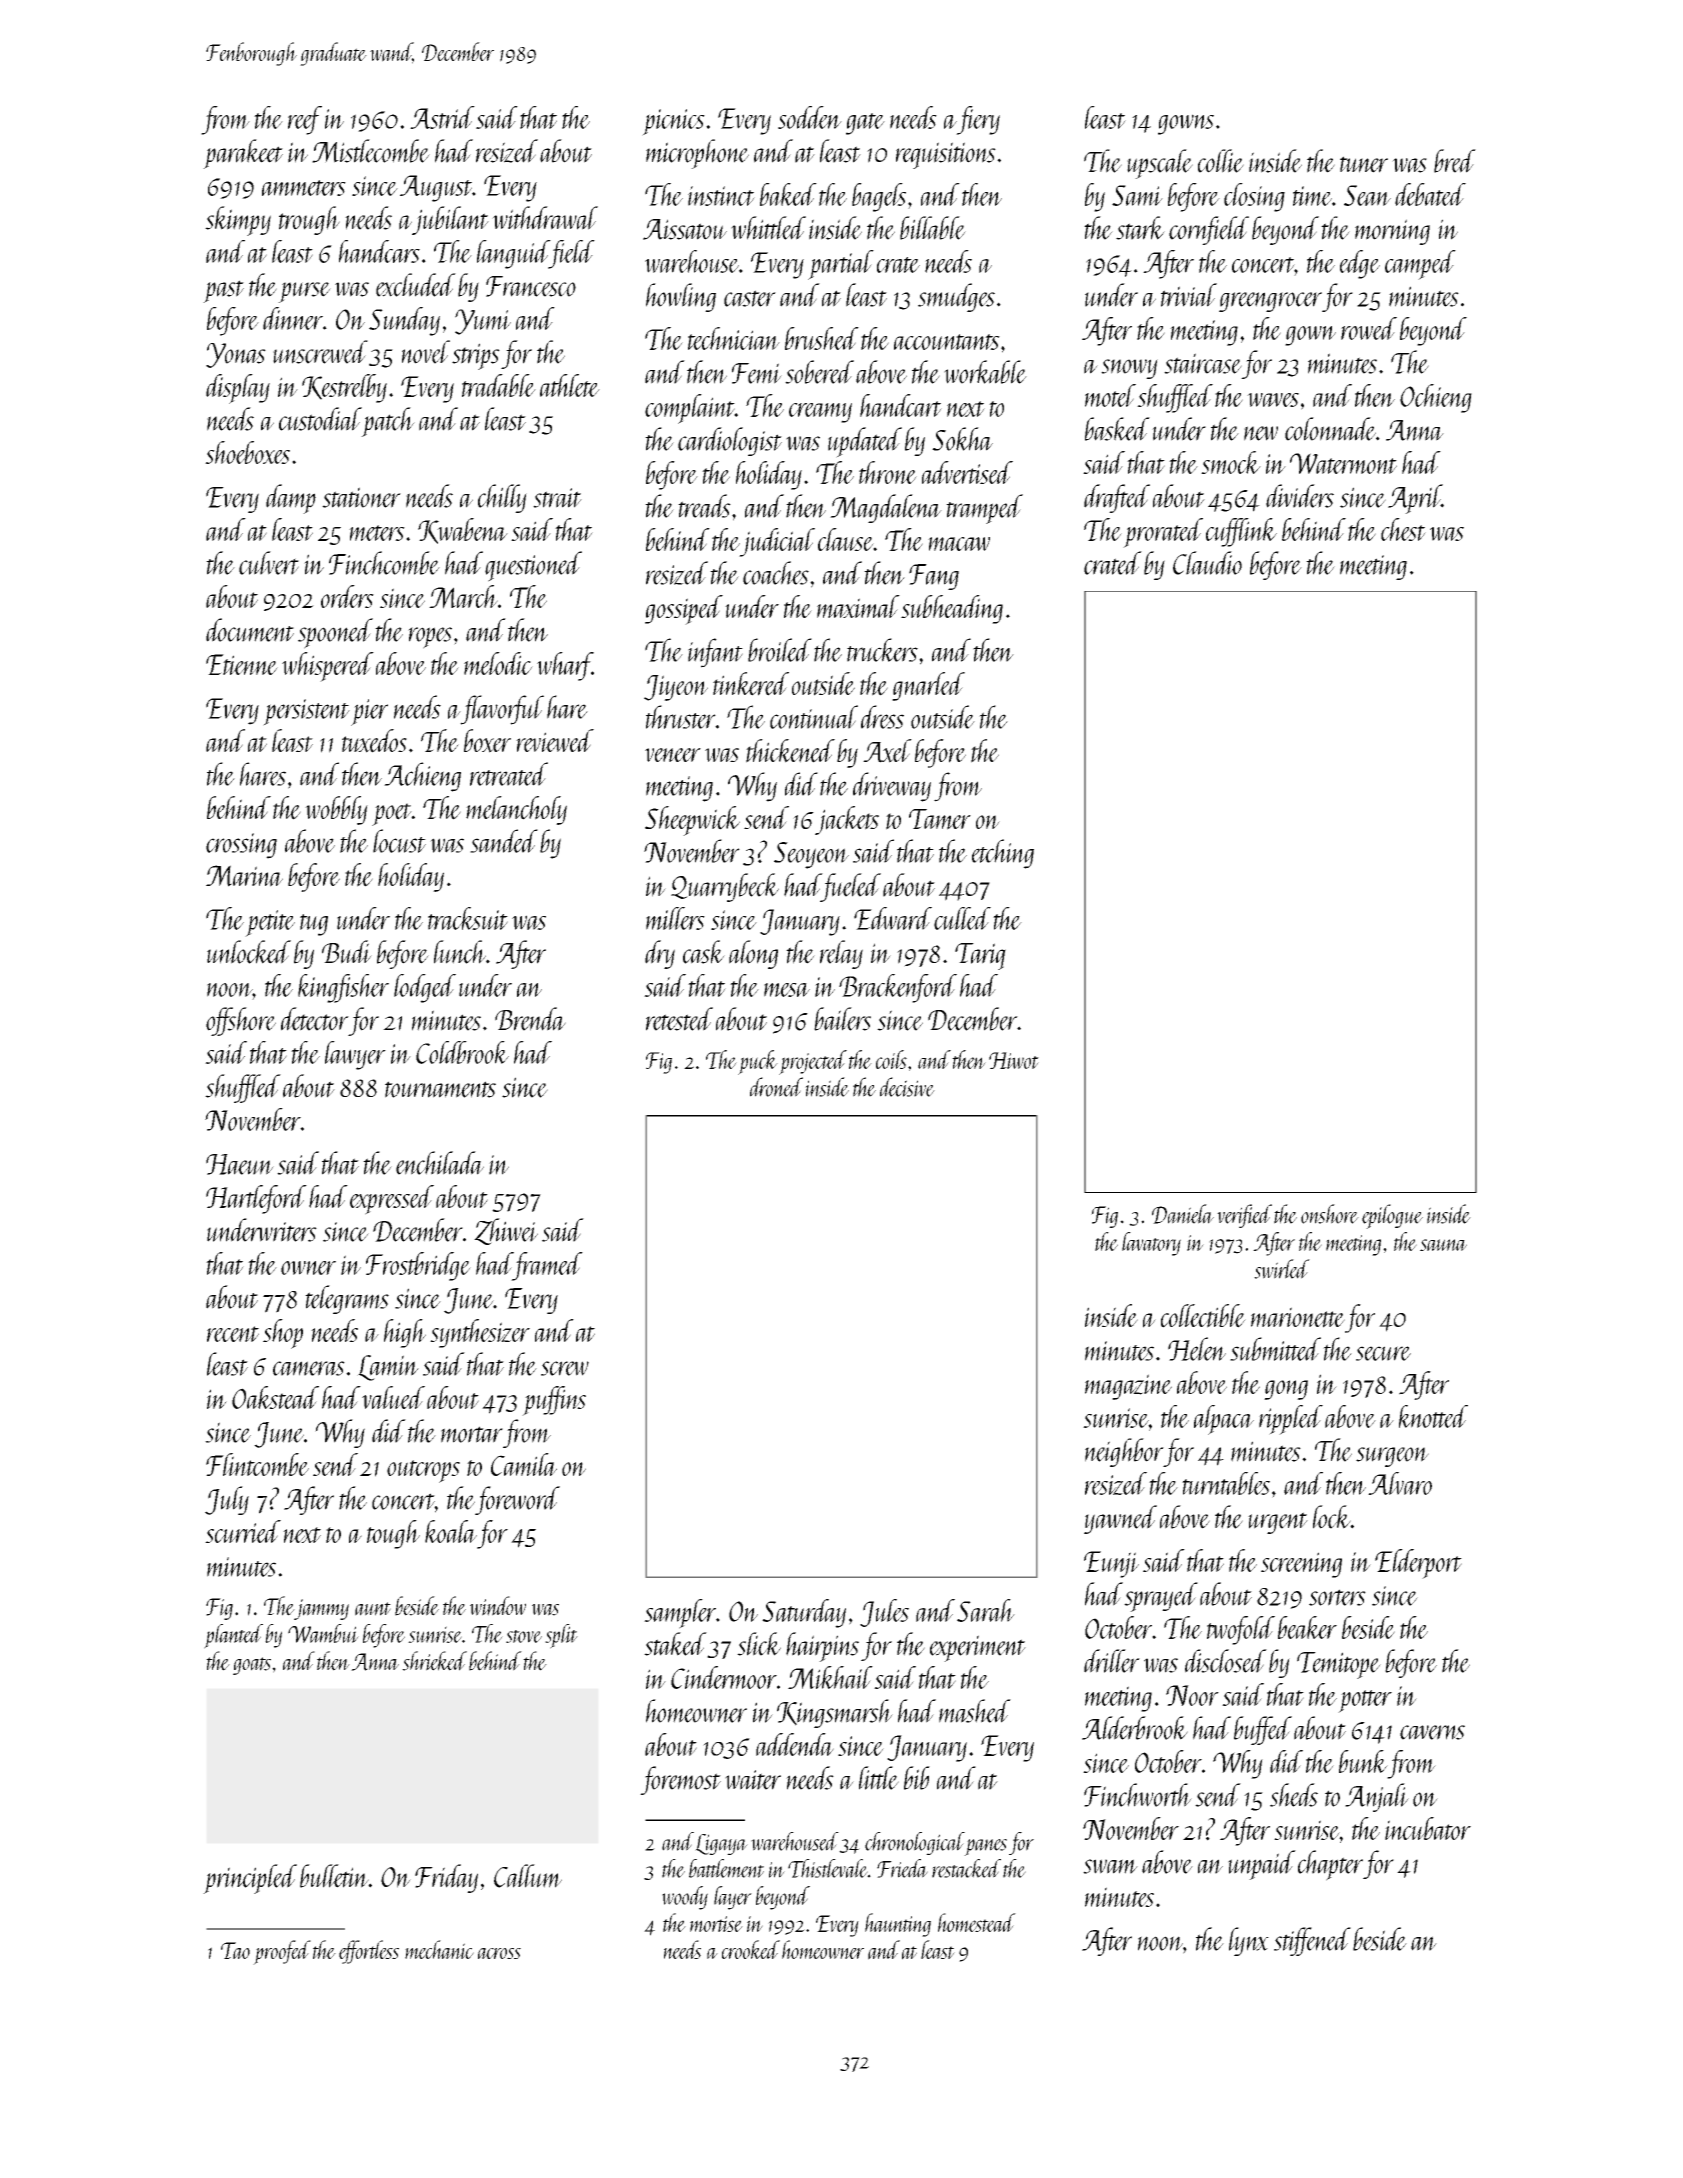 Image resolution: width=1683 pixels, height=2178 pixels. Describe the element at coordinates (1221, 161) in the page. I see `collie` at that location.
